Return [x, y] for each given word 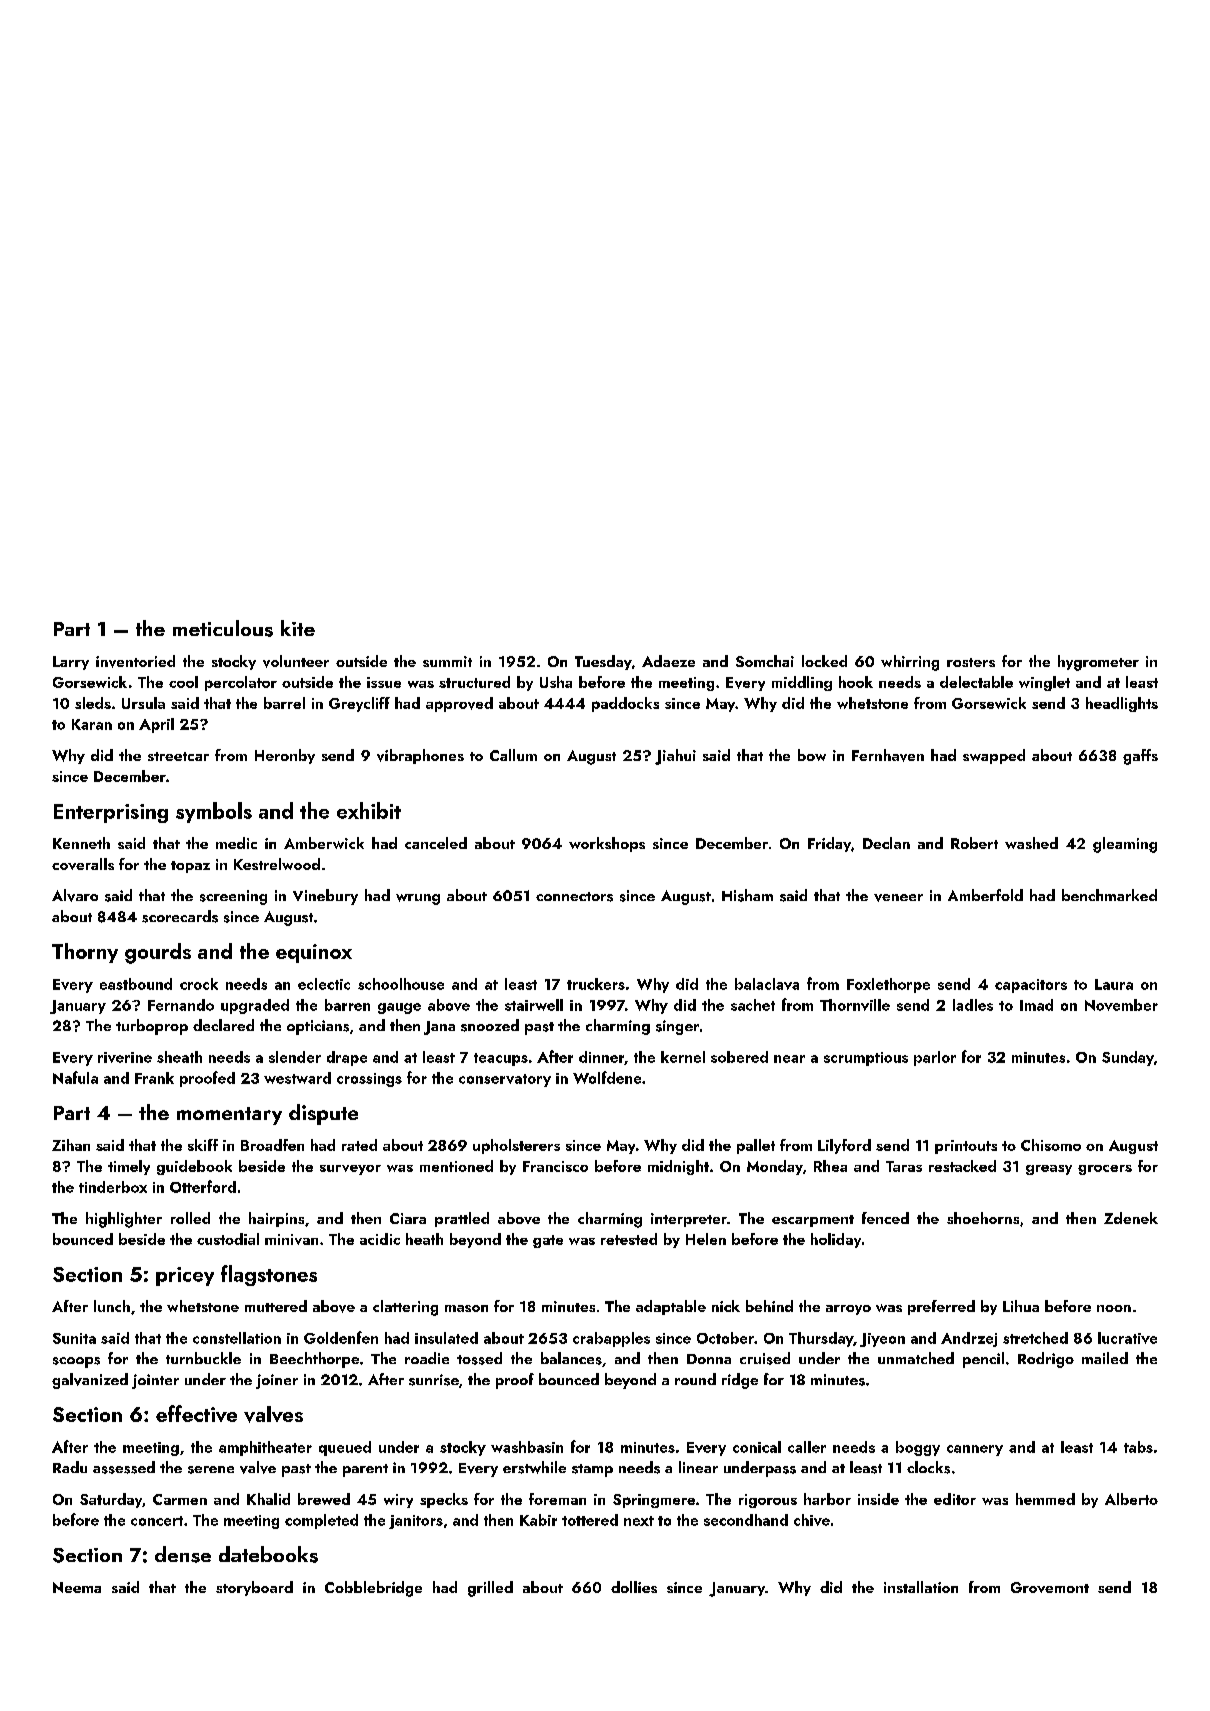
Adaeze [668, 661]
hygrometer [1098, 663]
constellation [237, 1338]
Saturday [111, 1500]
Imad [1036, 1005]
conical [757, 1447]
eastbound [136, 984]
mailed [1105, 1358]
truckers [596, 984]
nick [726, 1306]
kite [298, 628]
